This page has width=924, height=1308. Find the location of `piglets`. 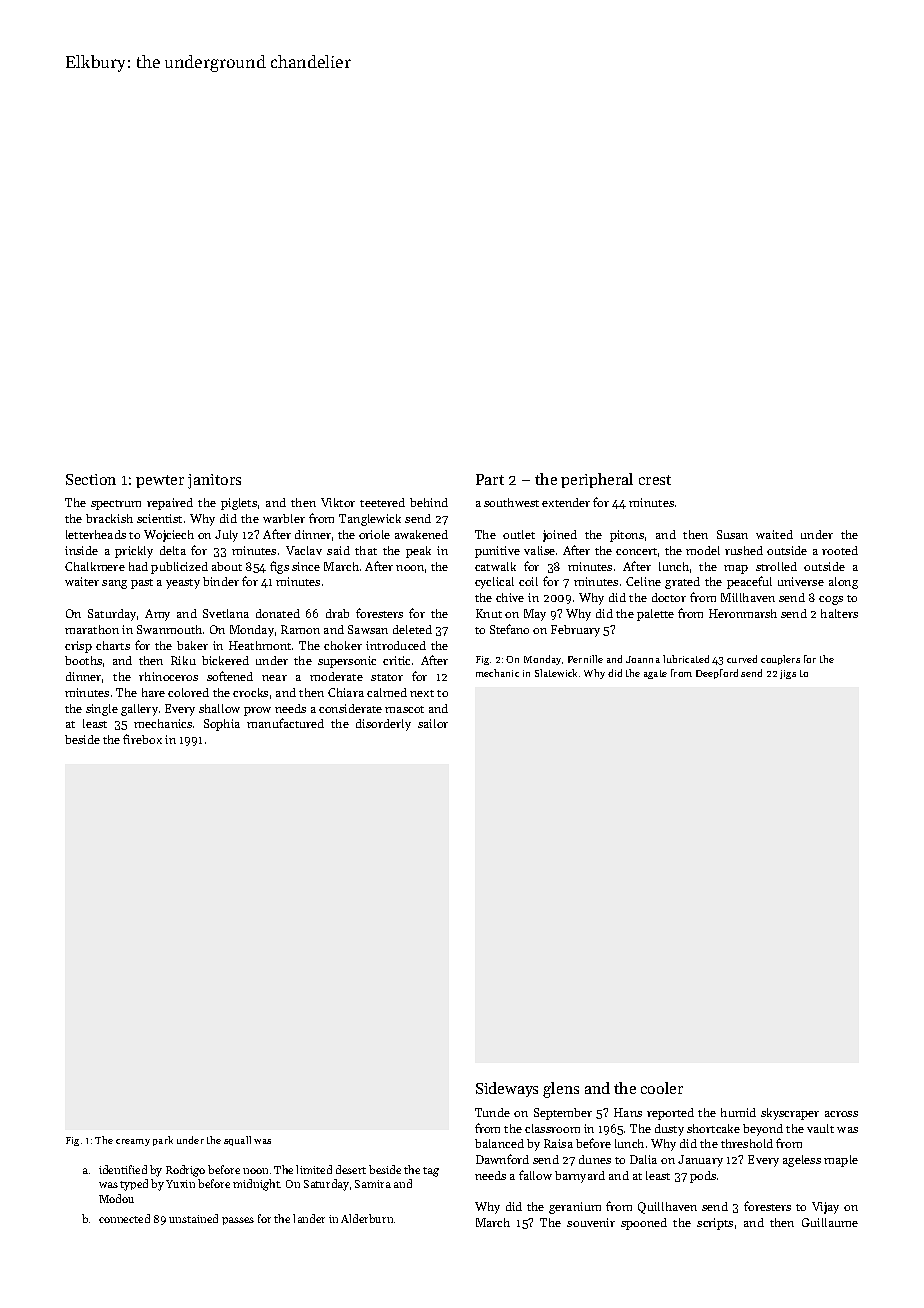

piglets is located at coordinates (239, 504).
